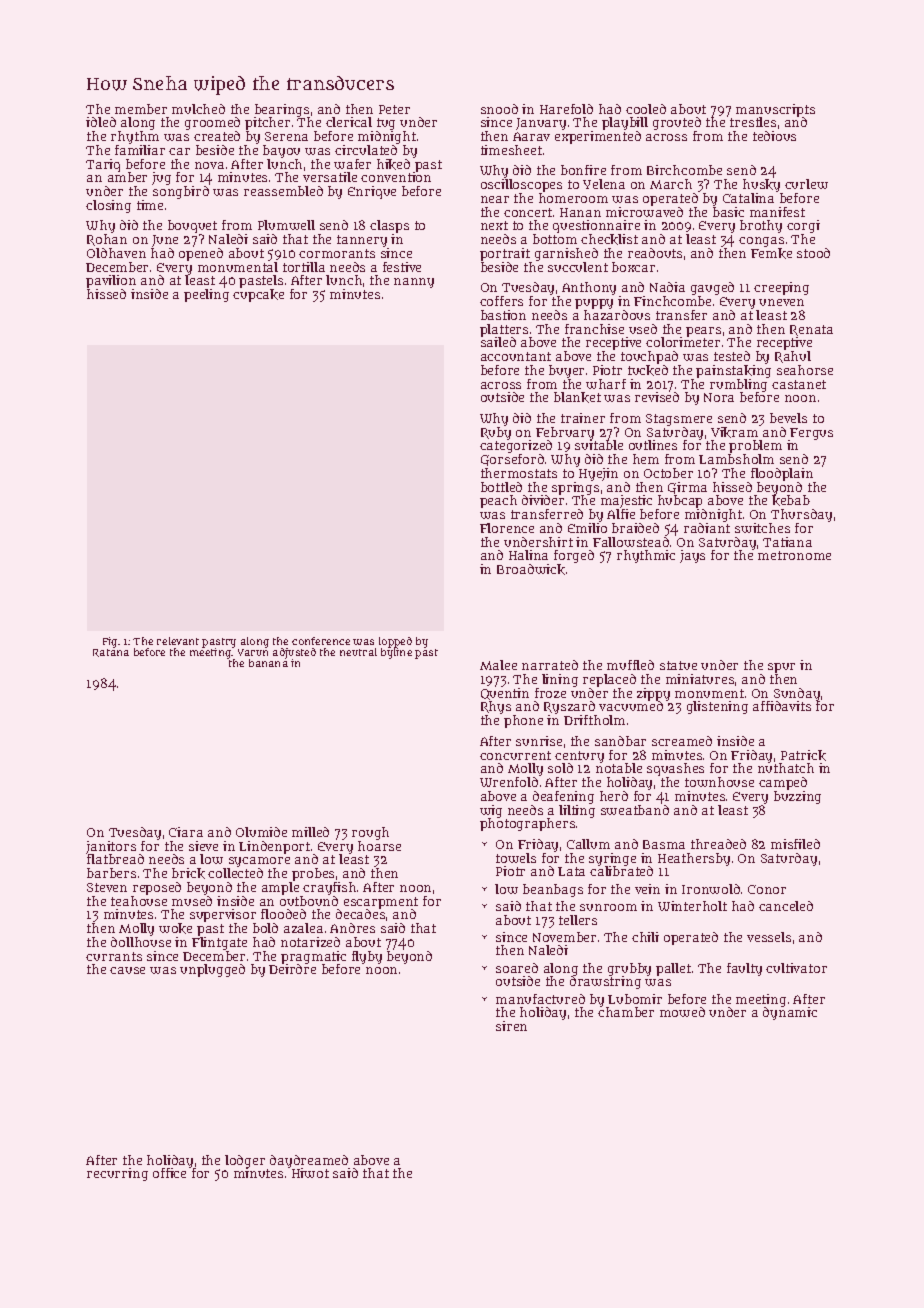 This image has width=924, height=1308. What do you see at coordinates (283, 191) in the image?
I see `reassembled` at bounding box center [283, 191].
